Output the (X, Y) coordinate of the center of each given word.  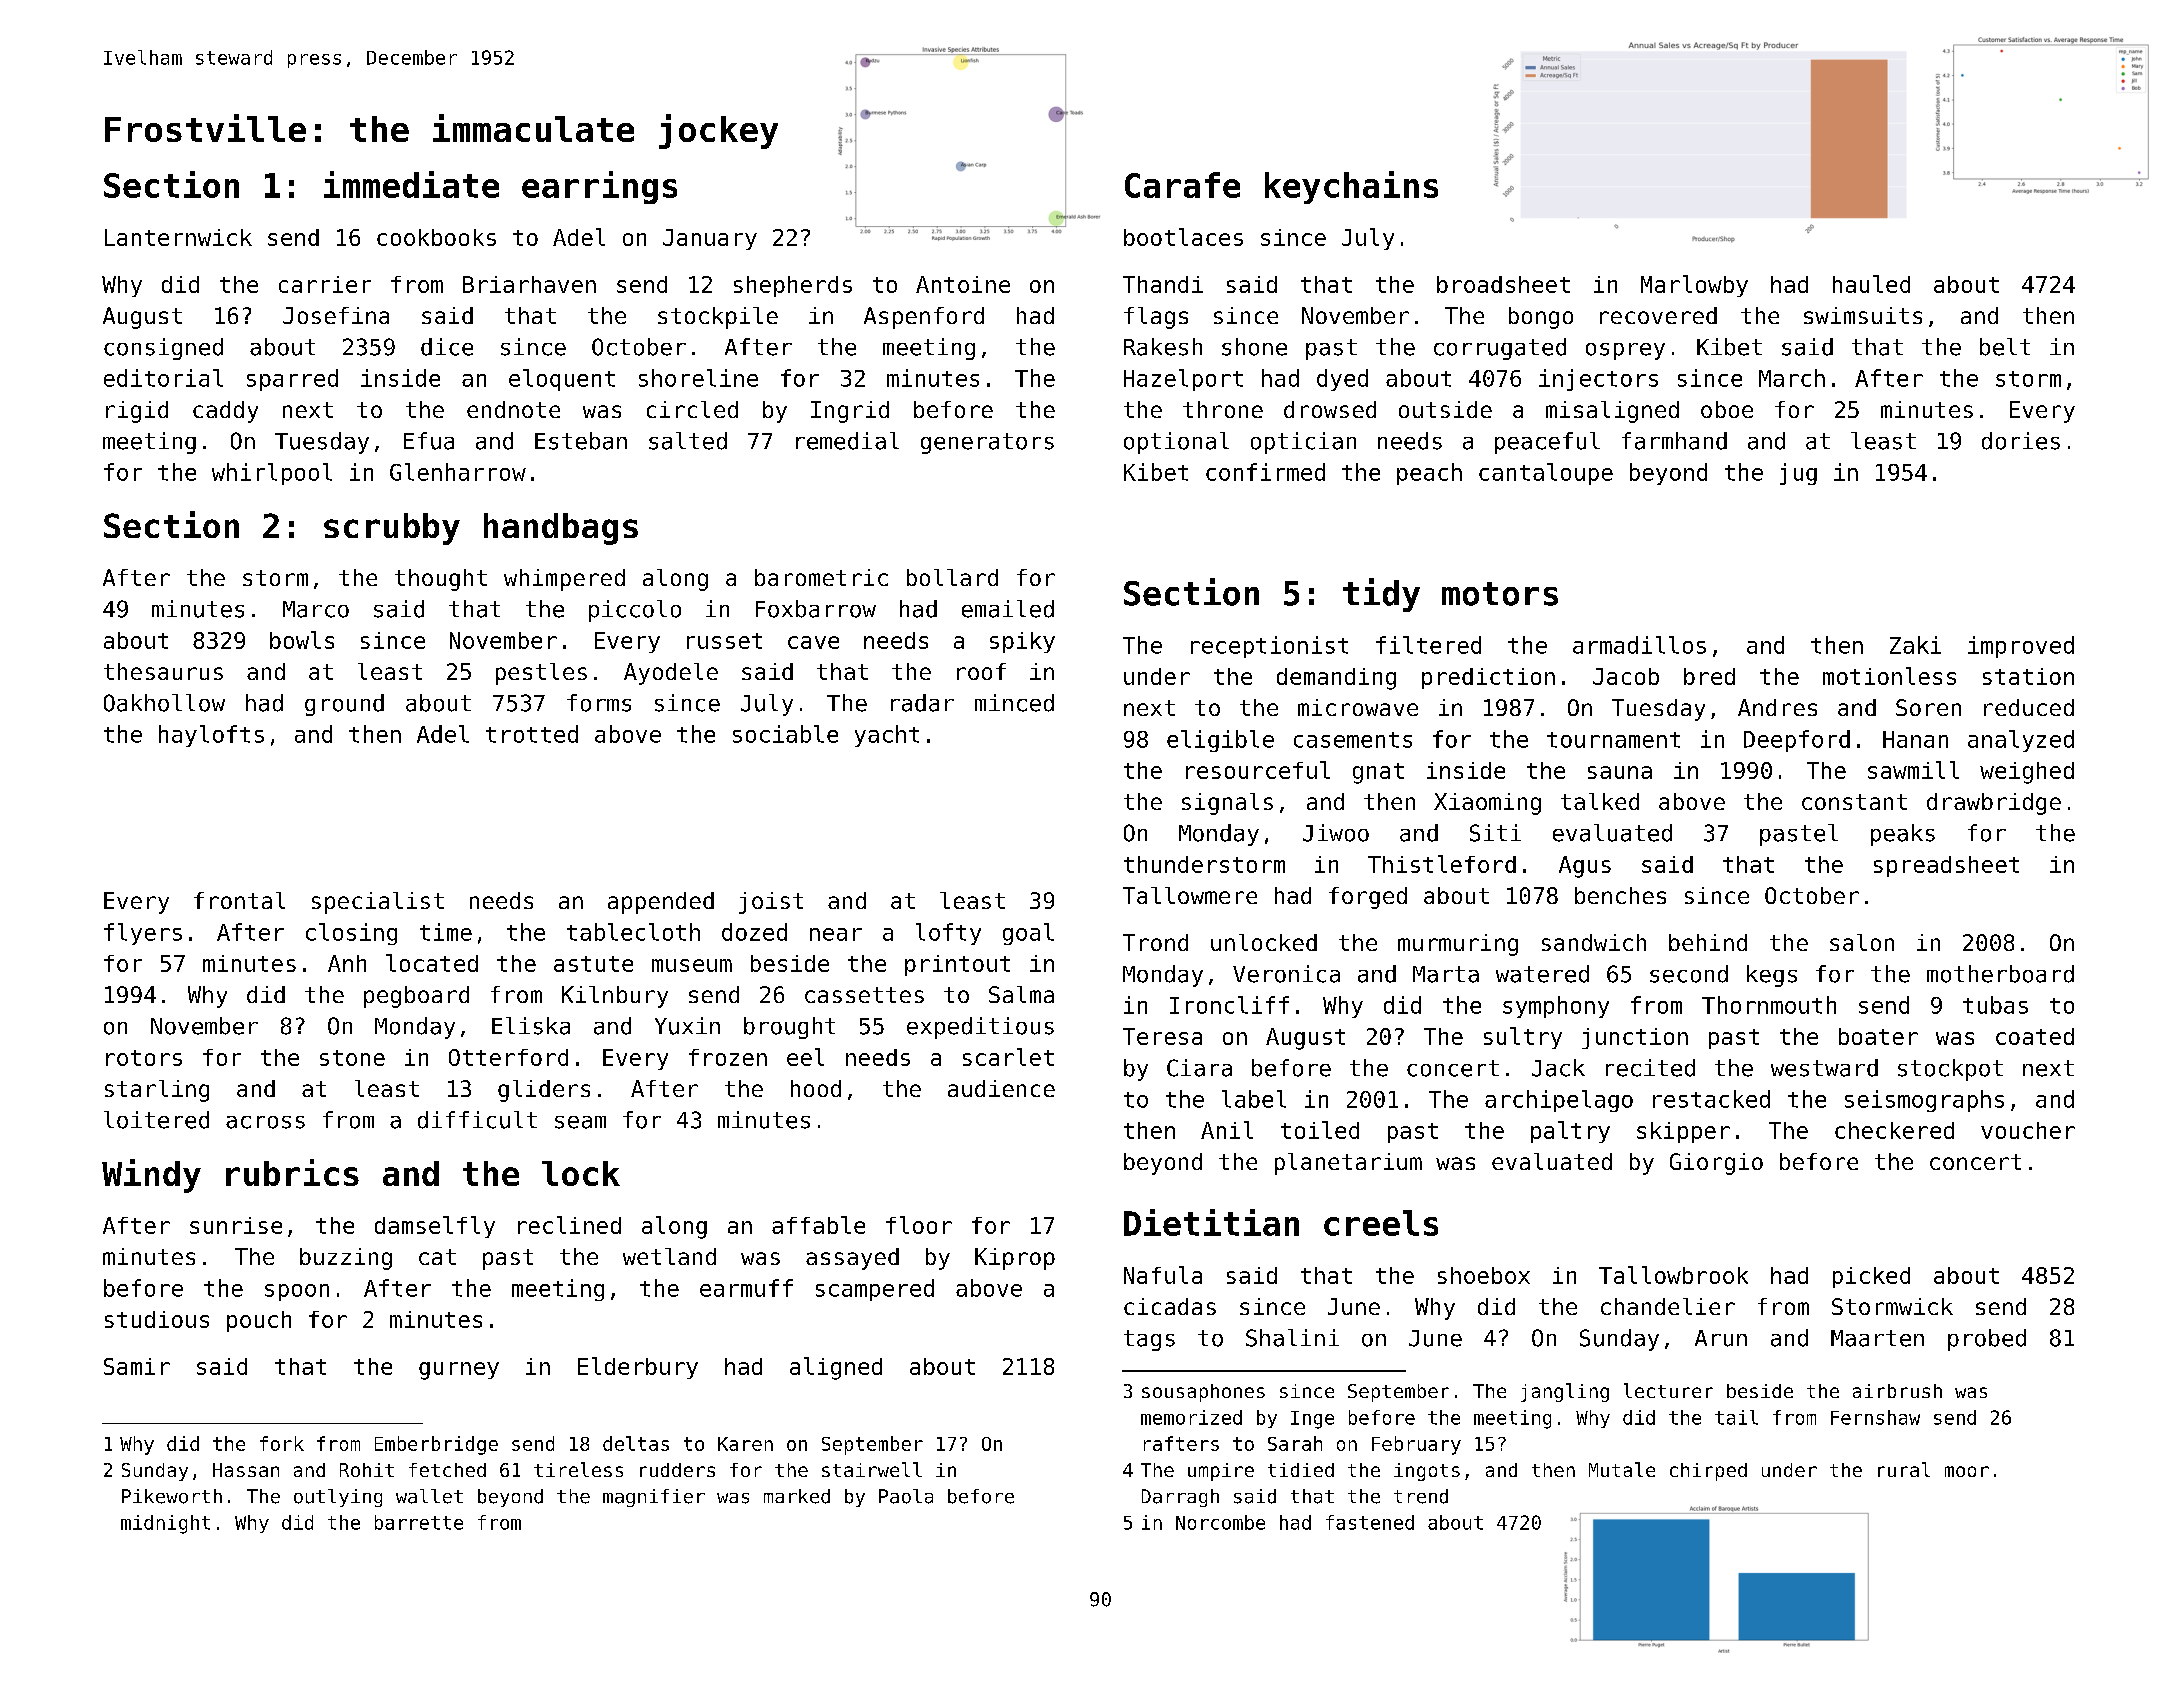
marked (797, 1496)
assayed (852, 1259)
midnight (165, 1524)
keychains (1351, 187)
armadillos (1639, 645)
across (265, 1122)
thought (441, 580)
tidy (1381, 595)
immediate (411, 184)
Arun (1721, 1338)
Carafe (1182, 185)
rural (1904, 1469)
